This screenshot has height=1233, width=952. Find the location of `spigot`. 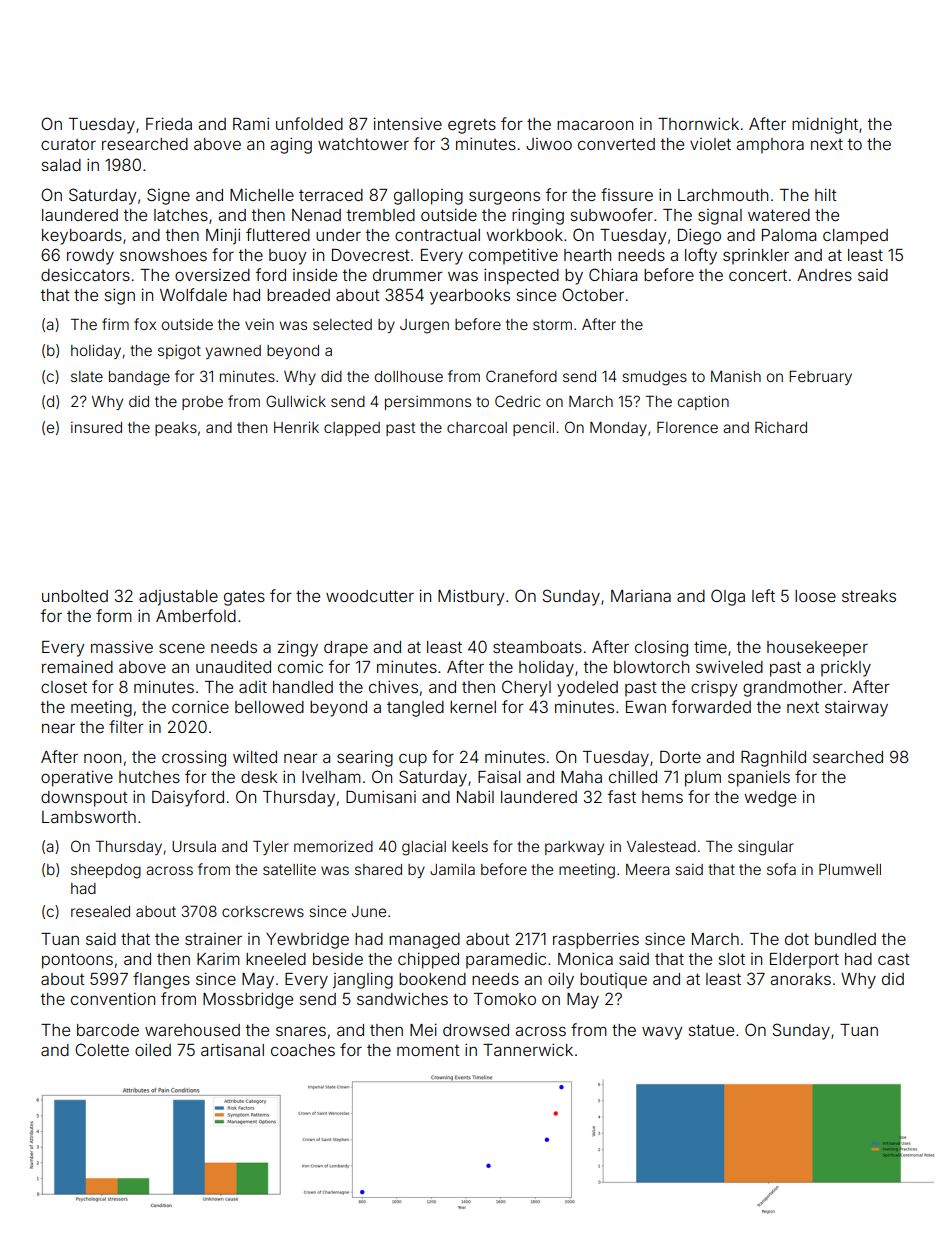

spigot is located at coordinates (179, 352).
